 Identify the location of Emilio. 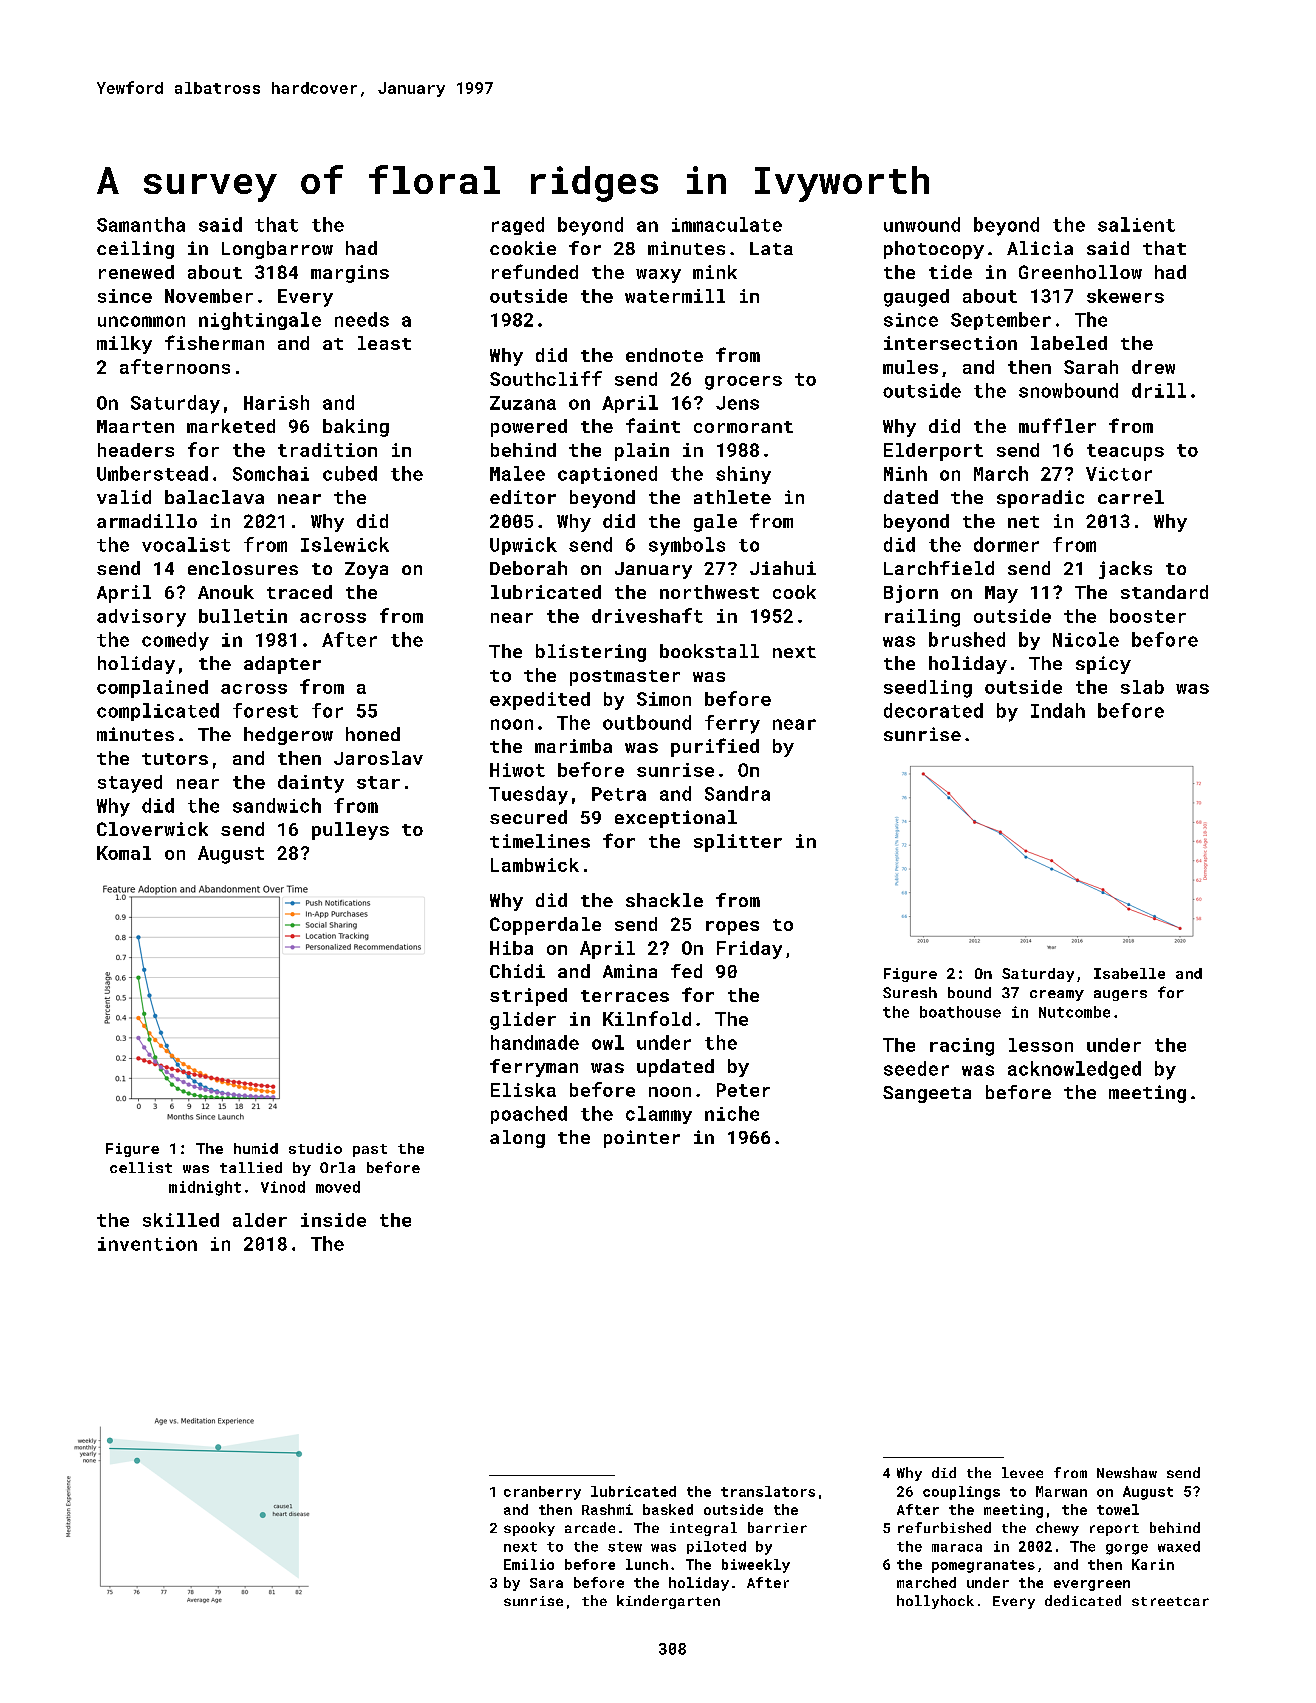
(529, 1564).
